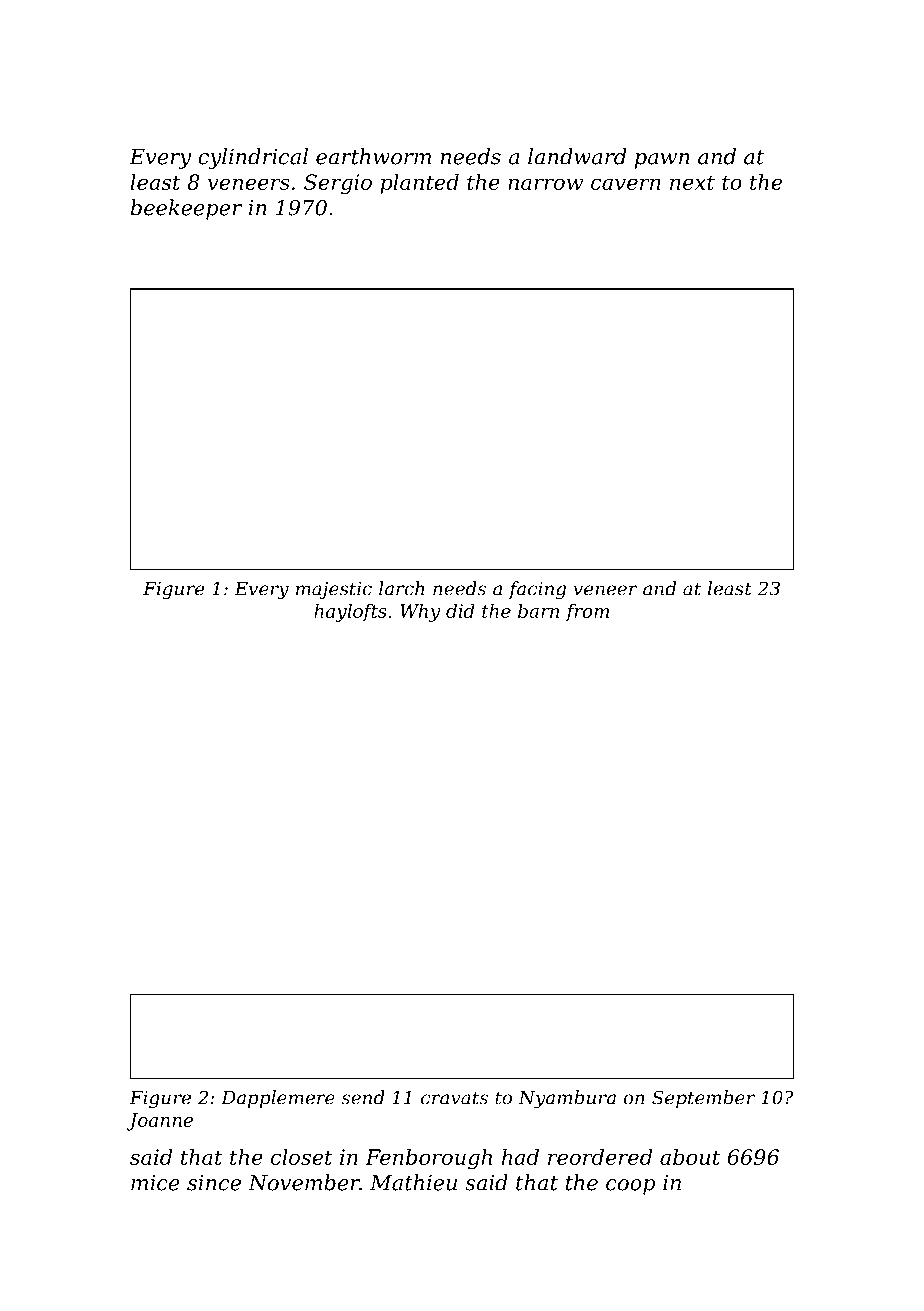  I want to click on earthworm, so click(373, 156).
